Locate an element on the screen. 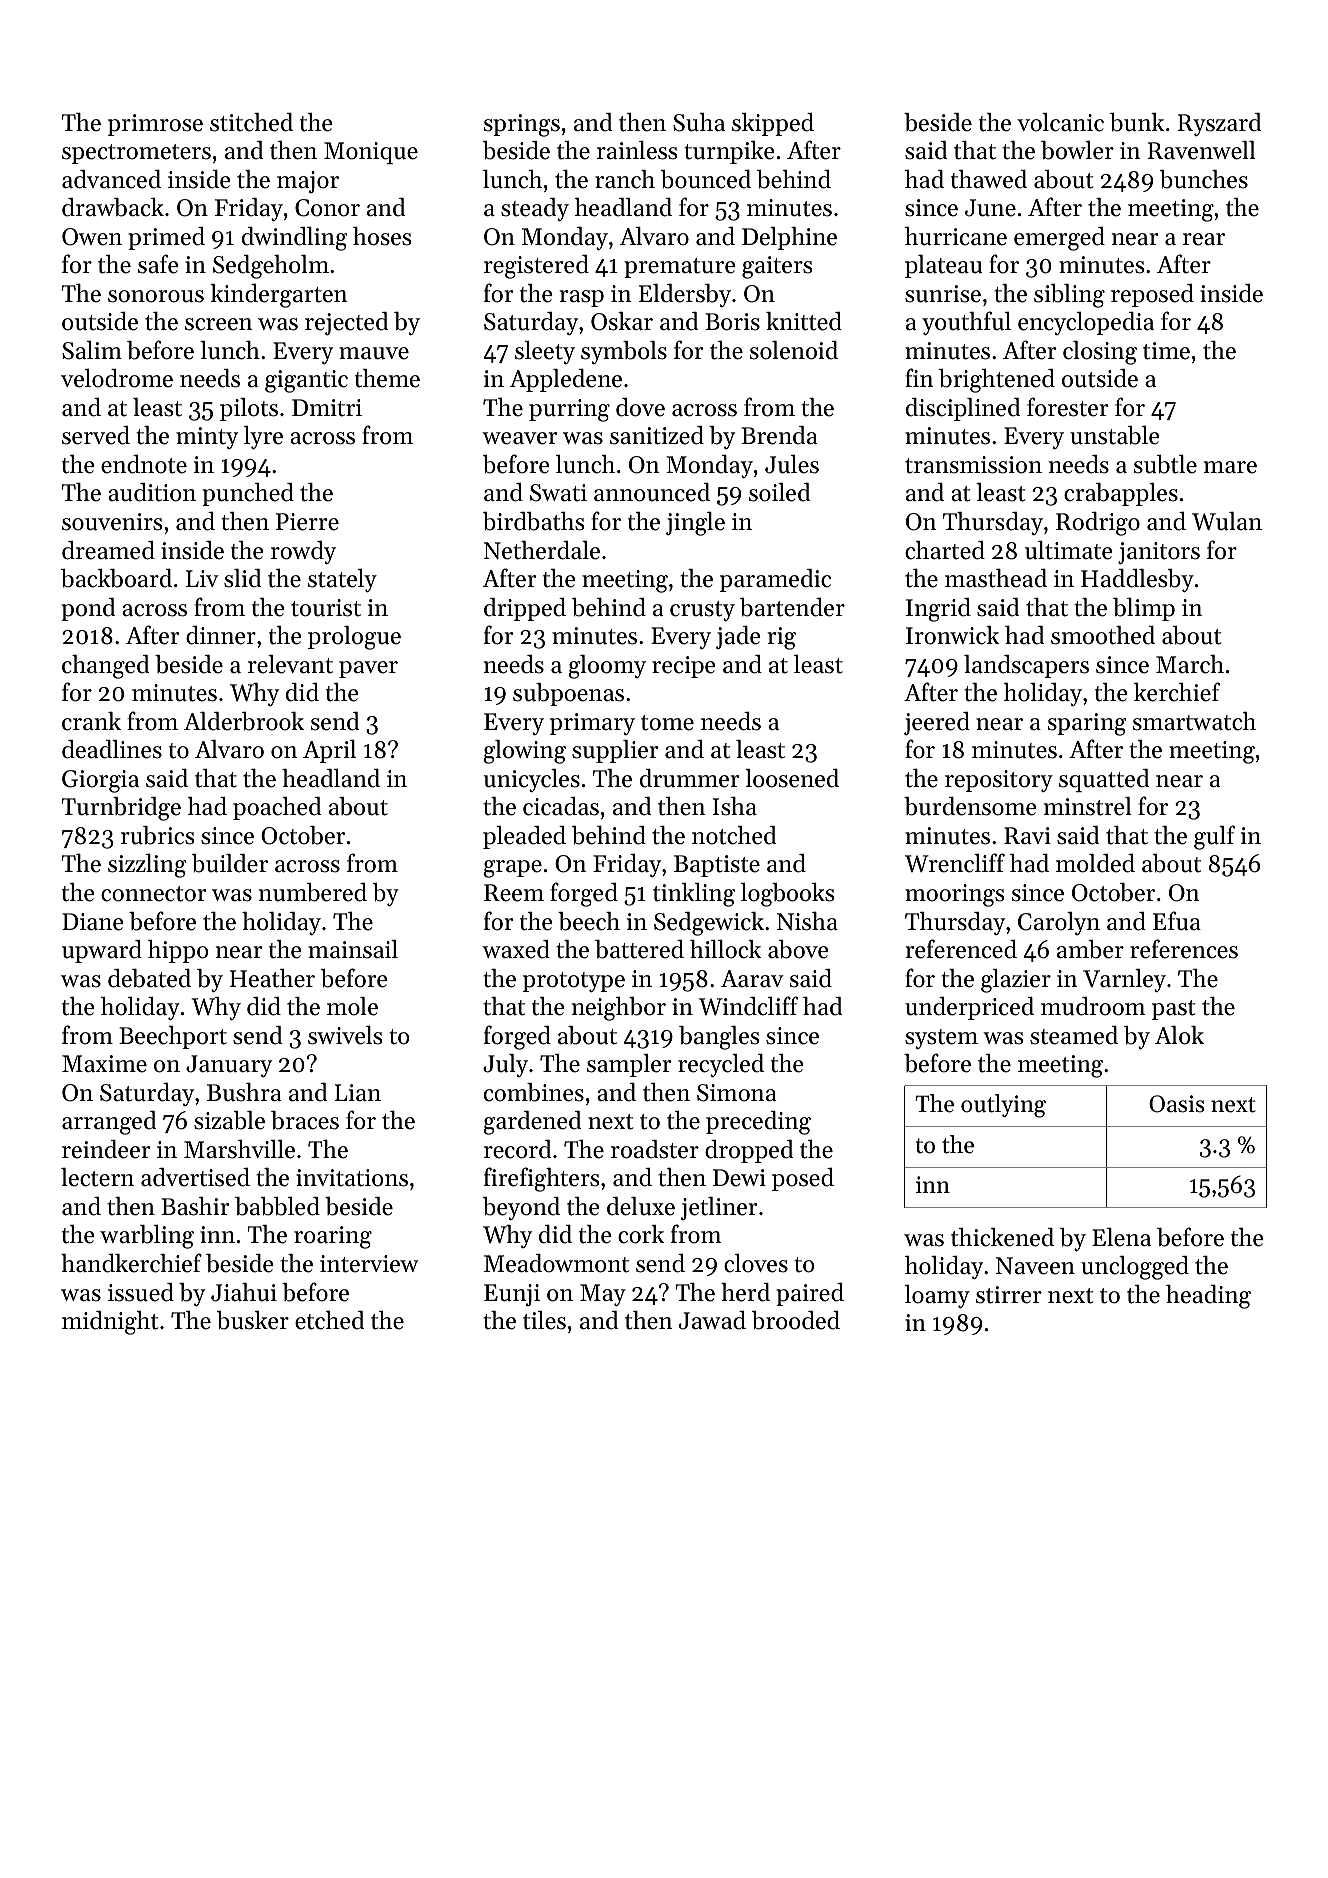  Suha is located at coordinates (699, 122).
